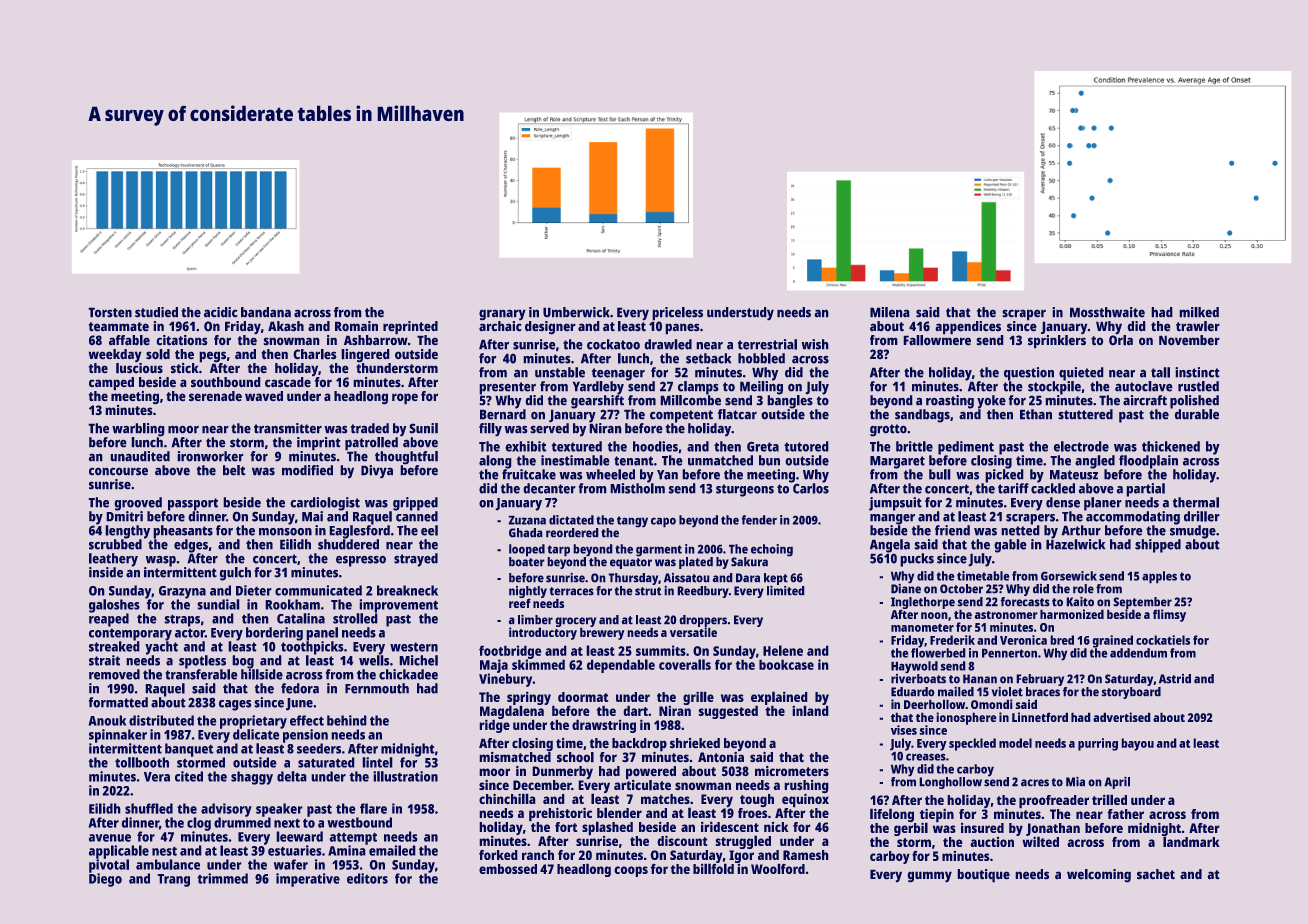  I want to click on noon, so click(934, 615).
